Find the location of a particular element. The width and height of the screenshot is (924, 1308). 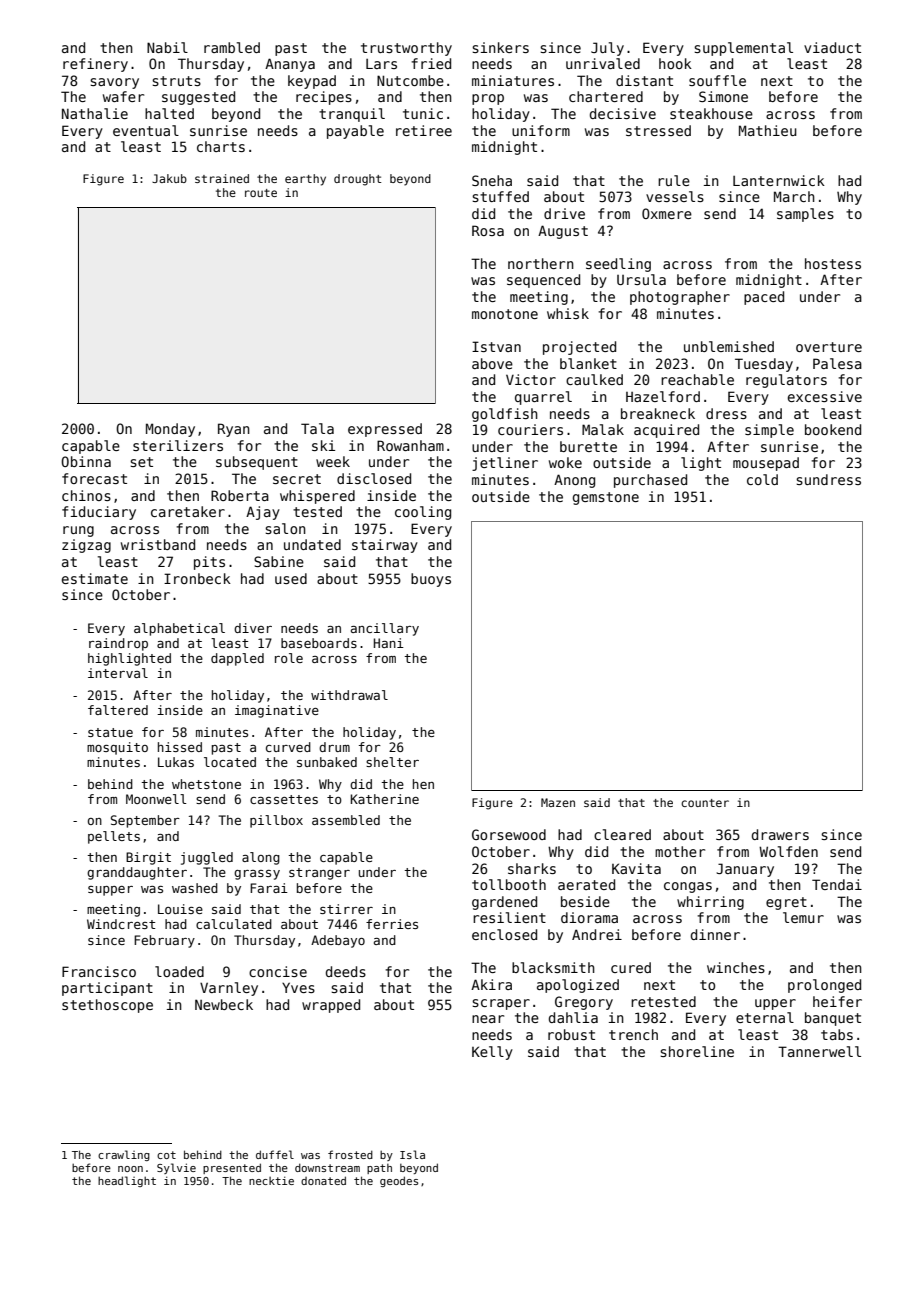

recipes is located at coordinates (324, 98).
